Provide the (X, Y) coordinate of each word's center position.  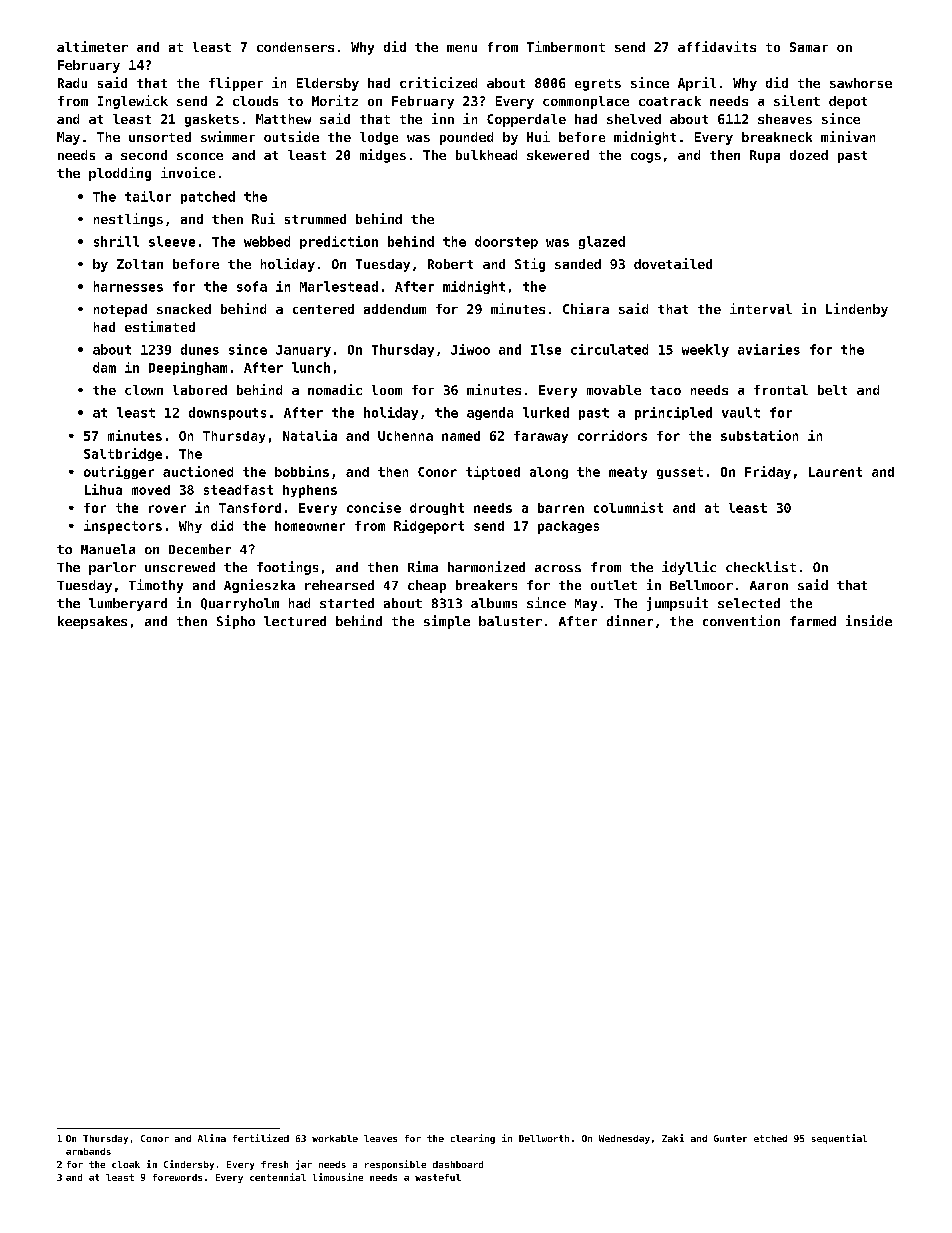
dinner (630, 620)
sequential (839, 1139)
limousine (338, 1177)
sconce (200, 156)
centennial (278, 1177)
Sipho (236, 622)
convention (741, 620)
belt (832, 390)
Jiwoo (470, 349)
